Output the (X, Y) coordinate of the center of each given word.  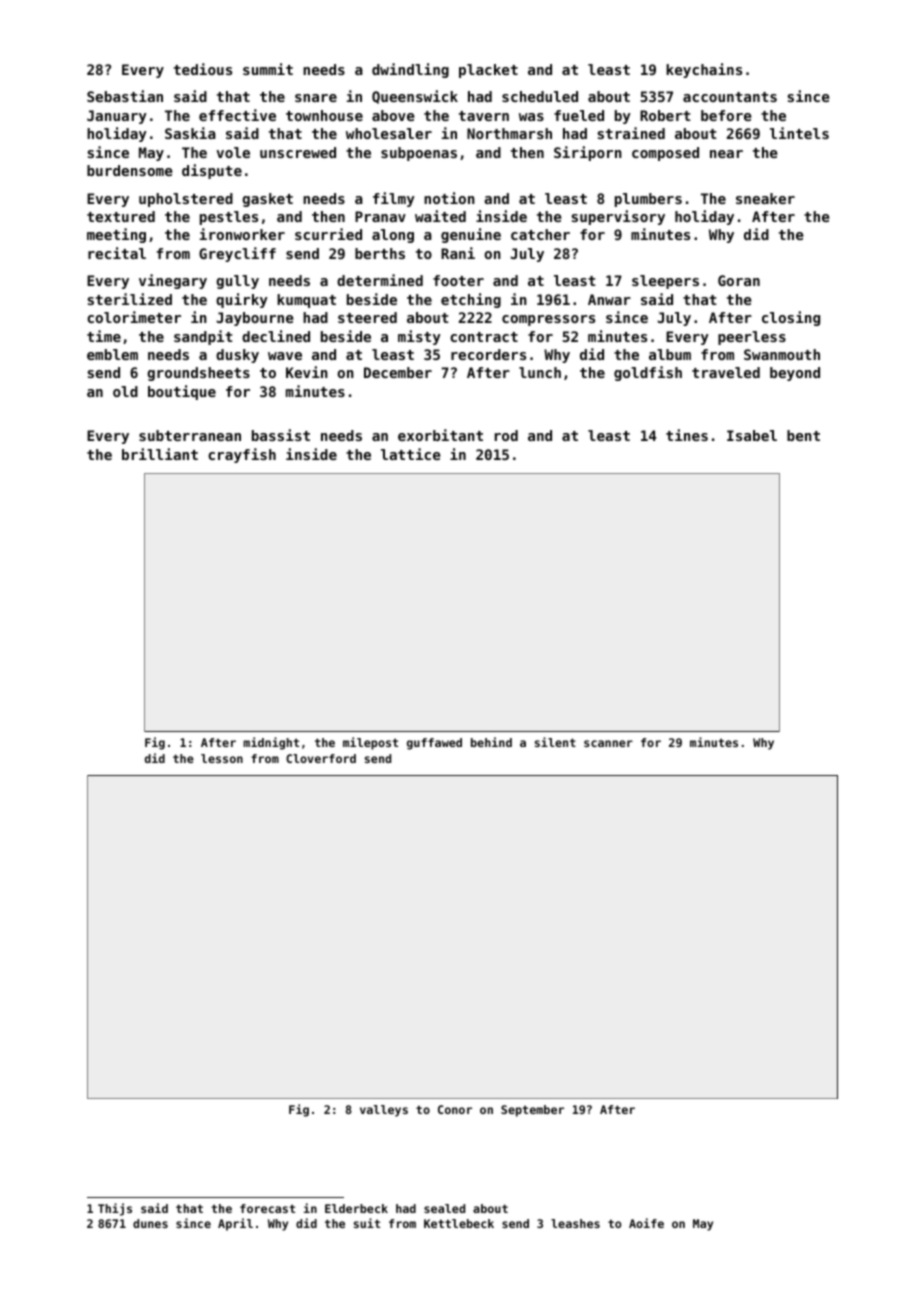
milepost (370, 743)
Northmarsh (509, 133)
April (235, 1224)
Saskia (190, 133)
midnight (271, 743)
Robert (665, 115)
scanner (608, 743)
